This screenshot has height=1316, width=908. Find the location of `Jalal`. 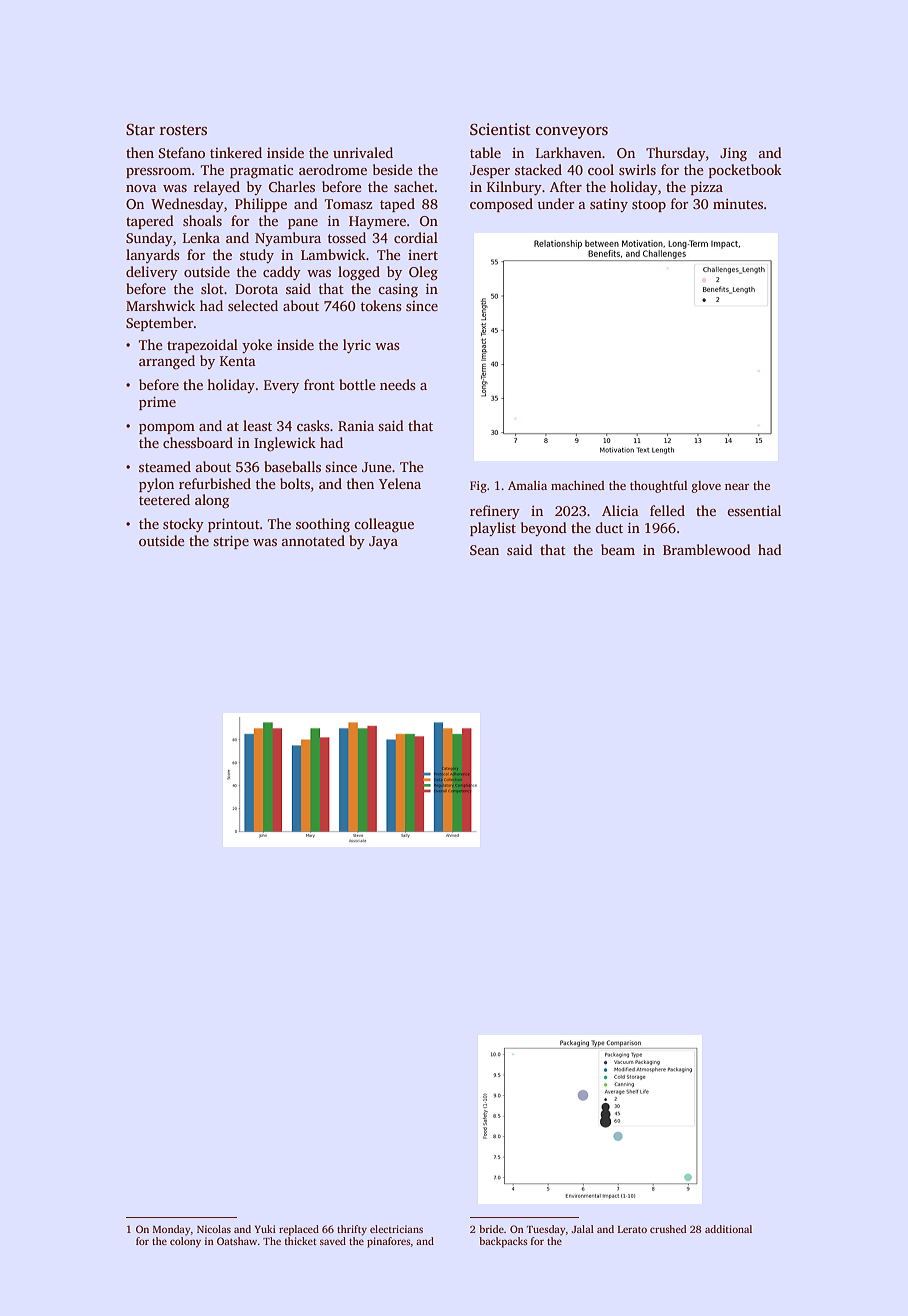

Jalal is located at coordinates (583, 1229).
